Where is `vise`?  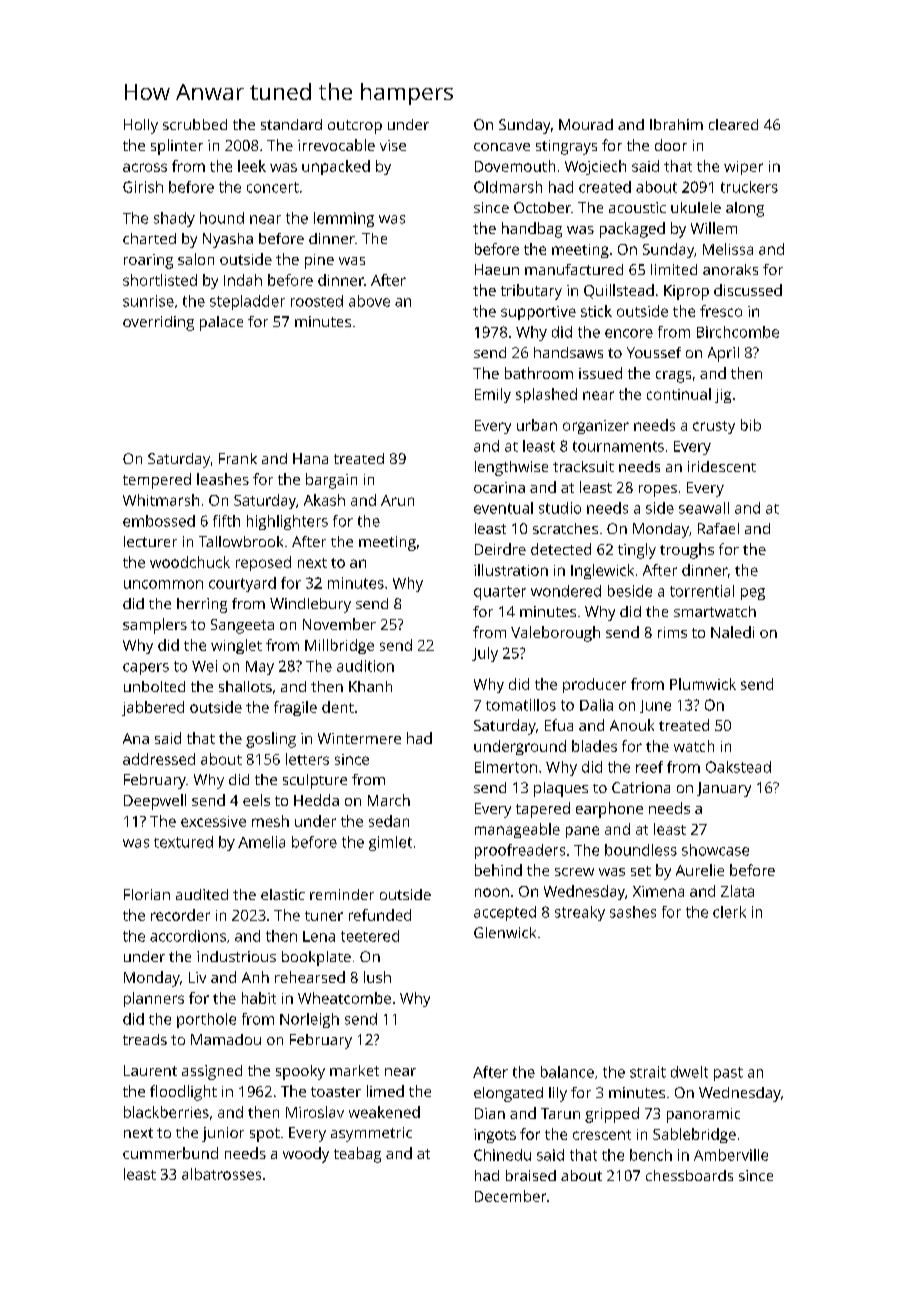
vise is located at coordinates (393, 145).
